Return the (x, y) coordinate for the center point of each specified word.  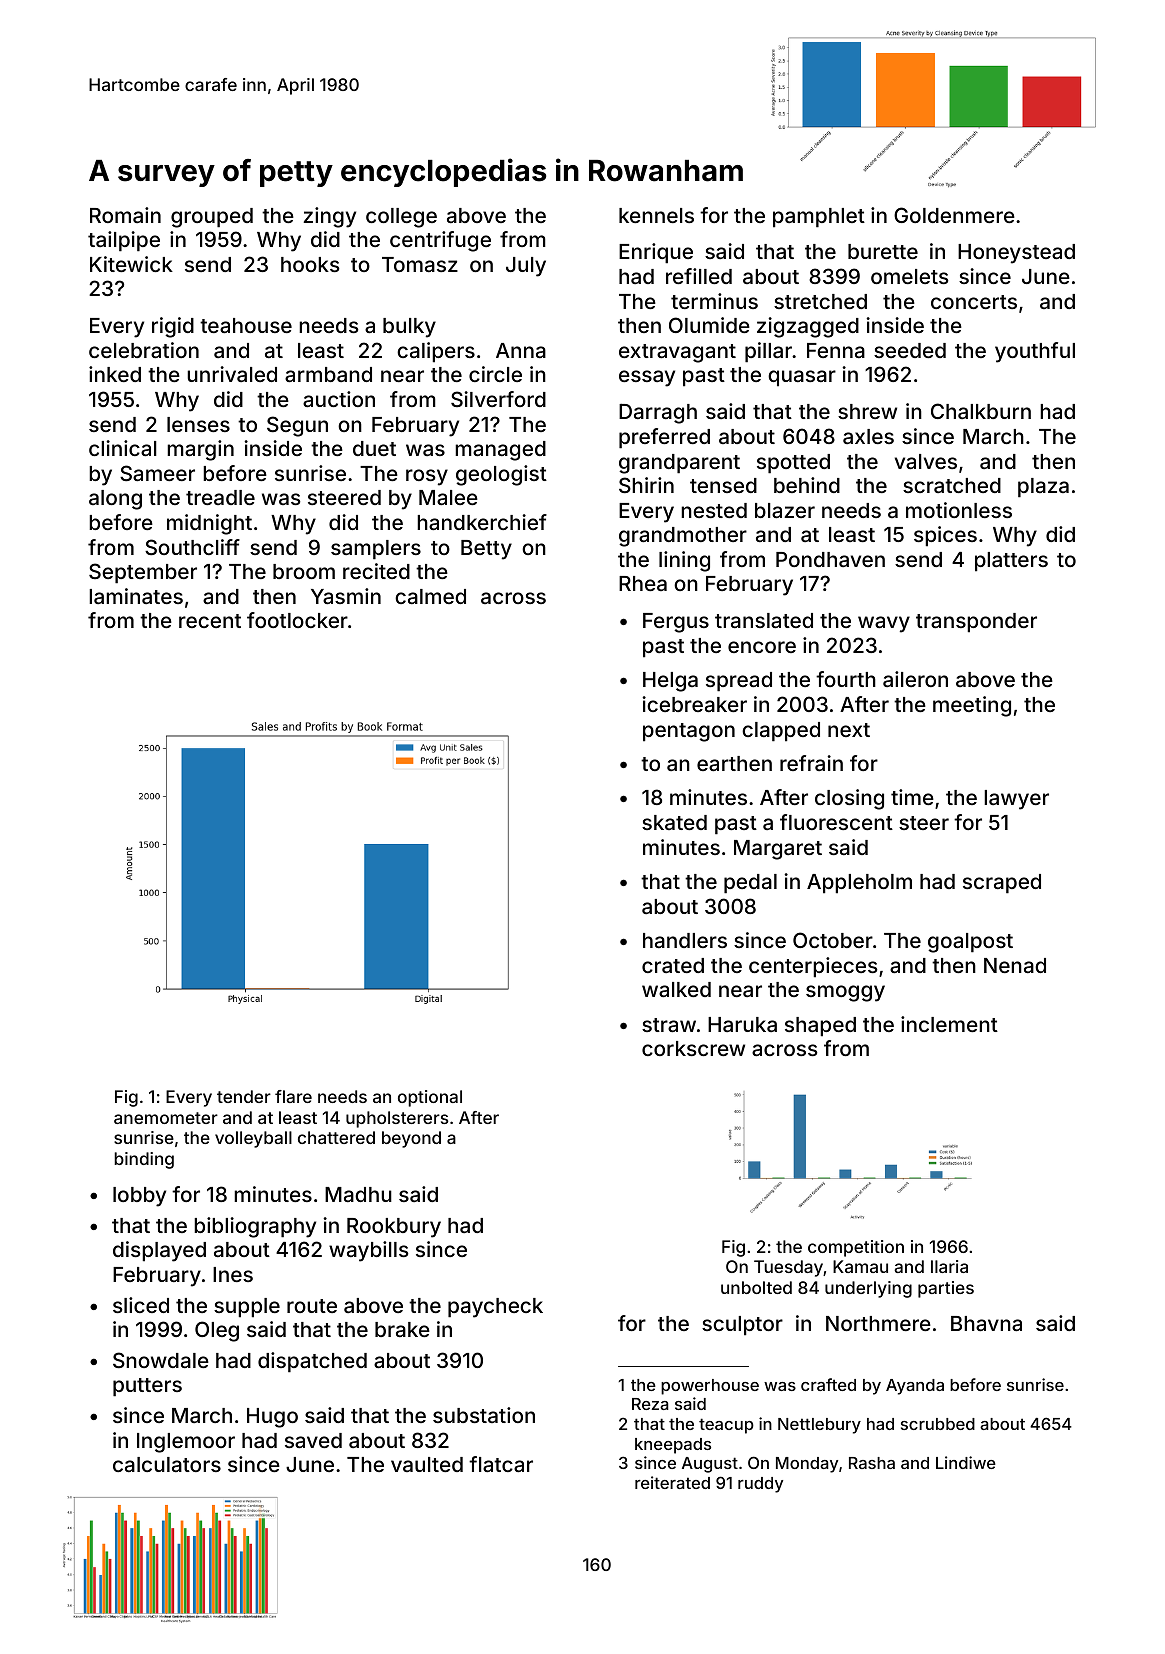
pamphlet (819, 218)
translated (764, 620)
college (401, 218)
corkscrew (693, 1048)
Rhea (643, 583)
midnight (209, 524)
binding (144, 1160)
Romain (125, 215)
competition (856, 1248)
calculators (167, 1464)
